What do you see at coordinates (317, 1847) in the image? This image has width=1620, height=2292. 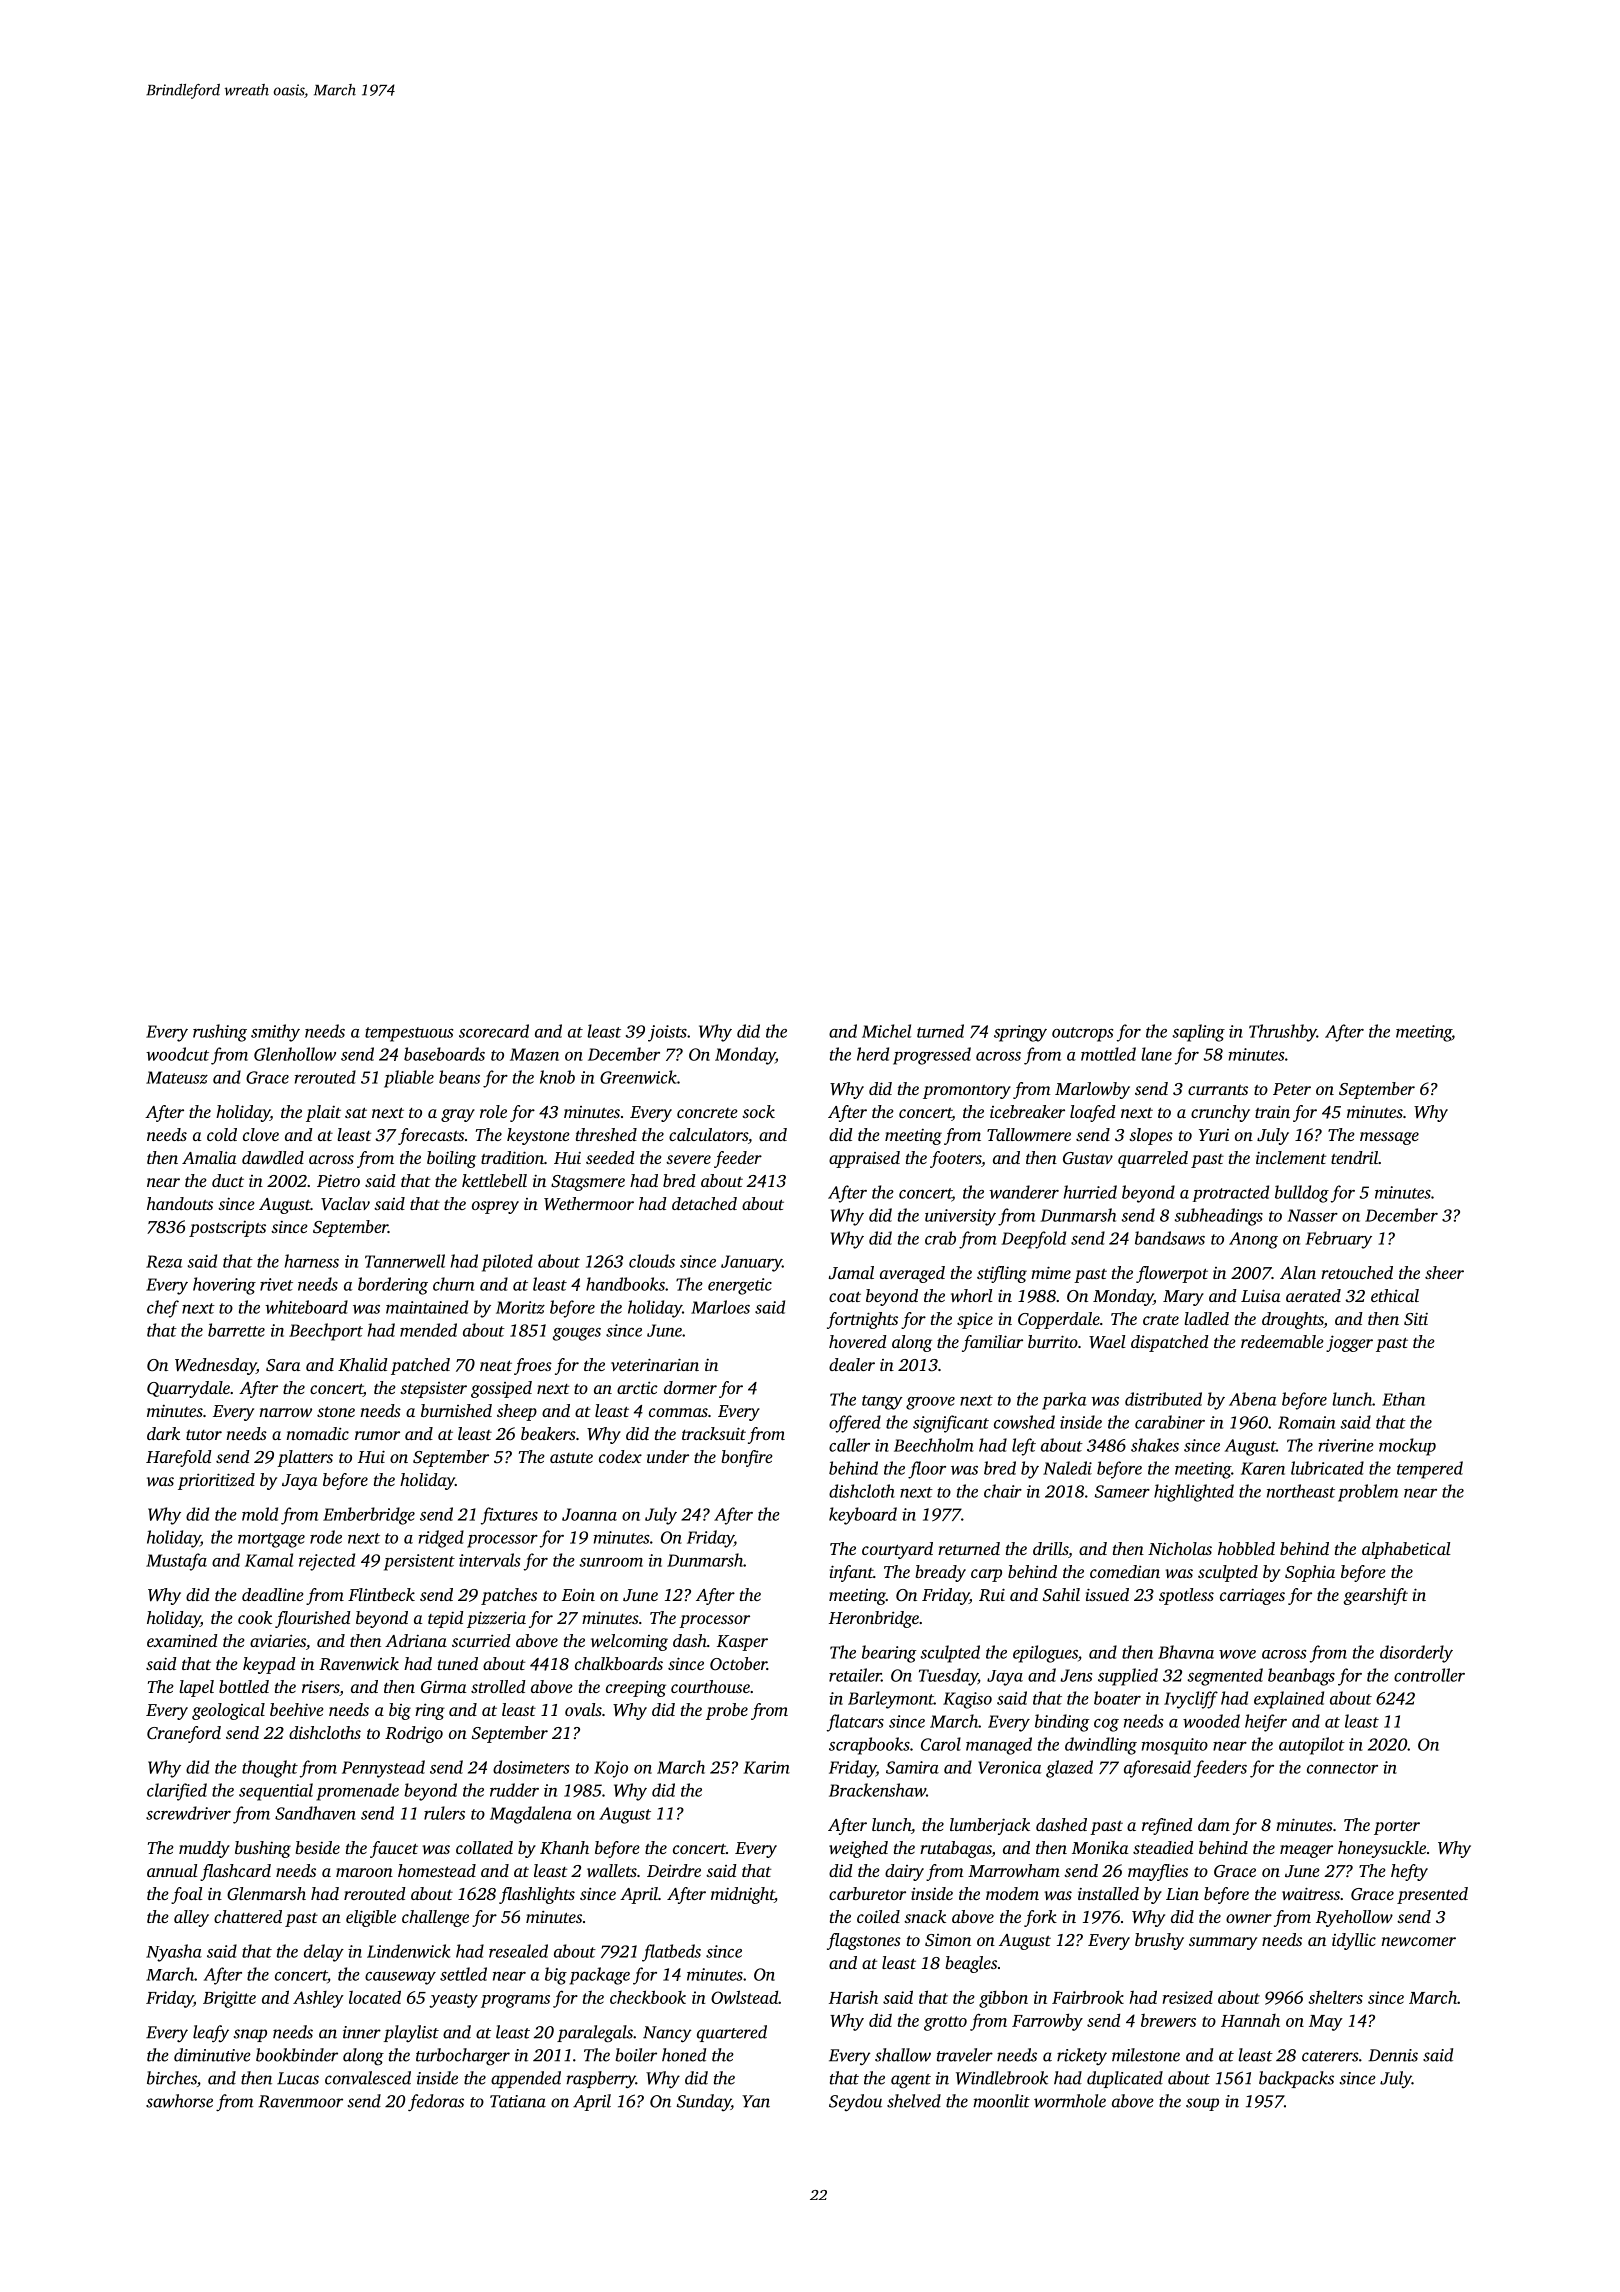 I see `beside` at bounding box center [317, 1847].
